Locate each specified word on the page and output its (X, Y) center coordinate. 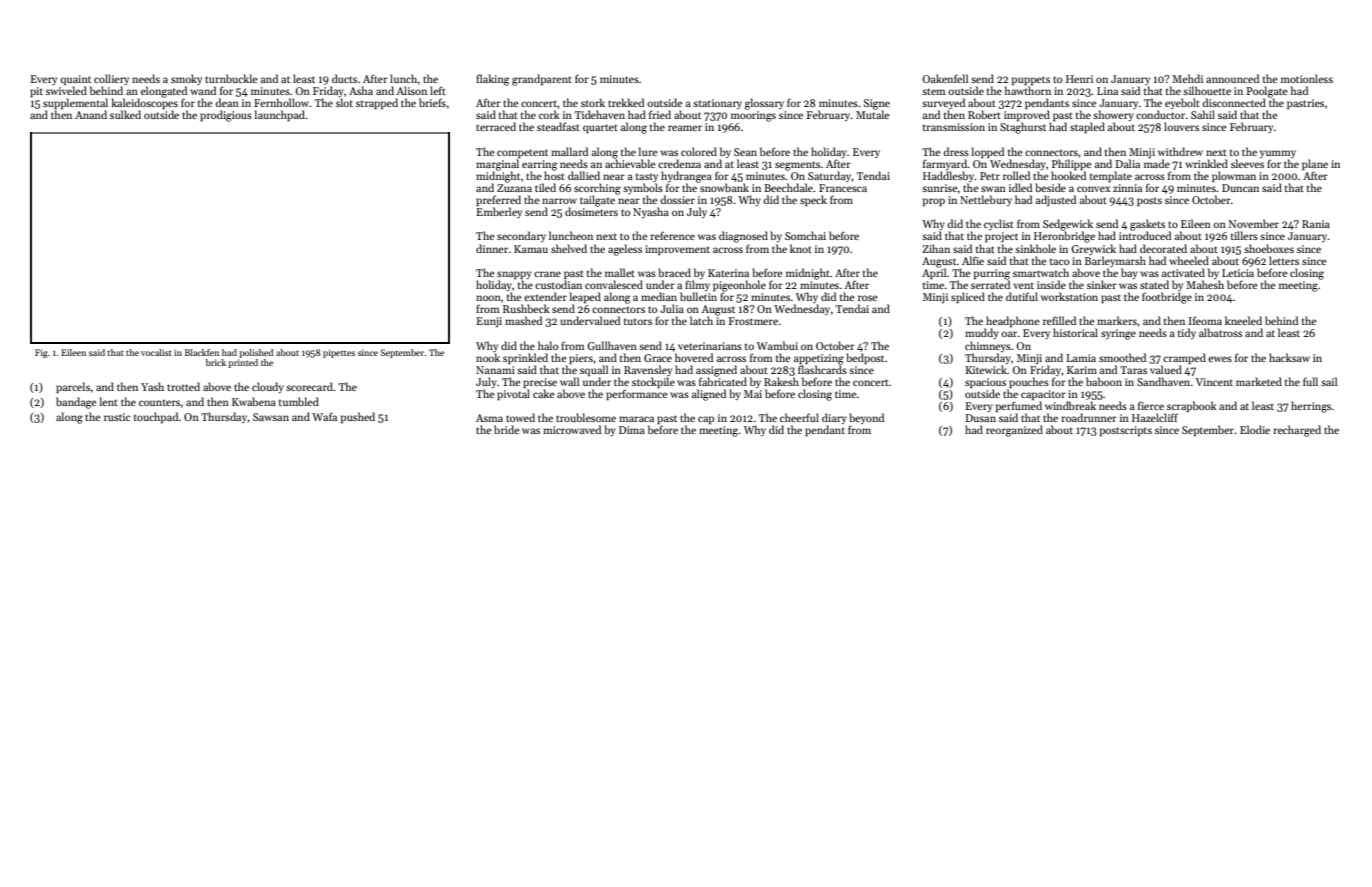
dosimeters (591, 211)
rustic (117, 417)
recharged (1297, 431)
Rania (1316, 224)
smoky (186, 79)
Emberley (499, 212)
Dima (632, 430)
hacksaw (1289, 357)
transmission (954, 127)
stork (593, 102)
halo (548, 345)
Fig (41, 353)
